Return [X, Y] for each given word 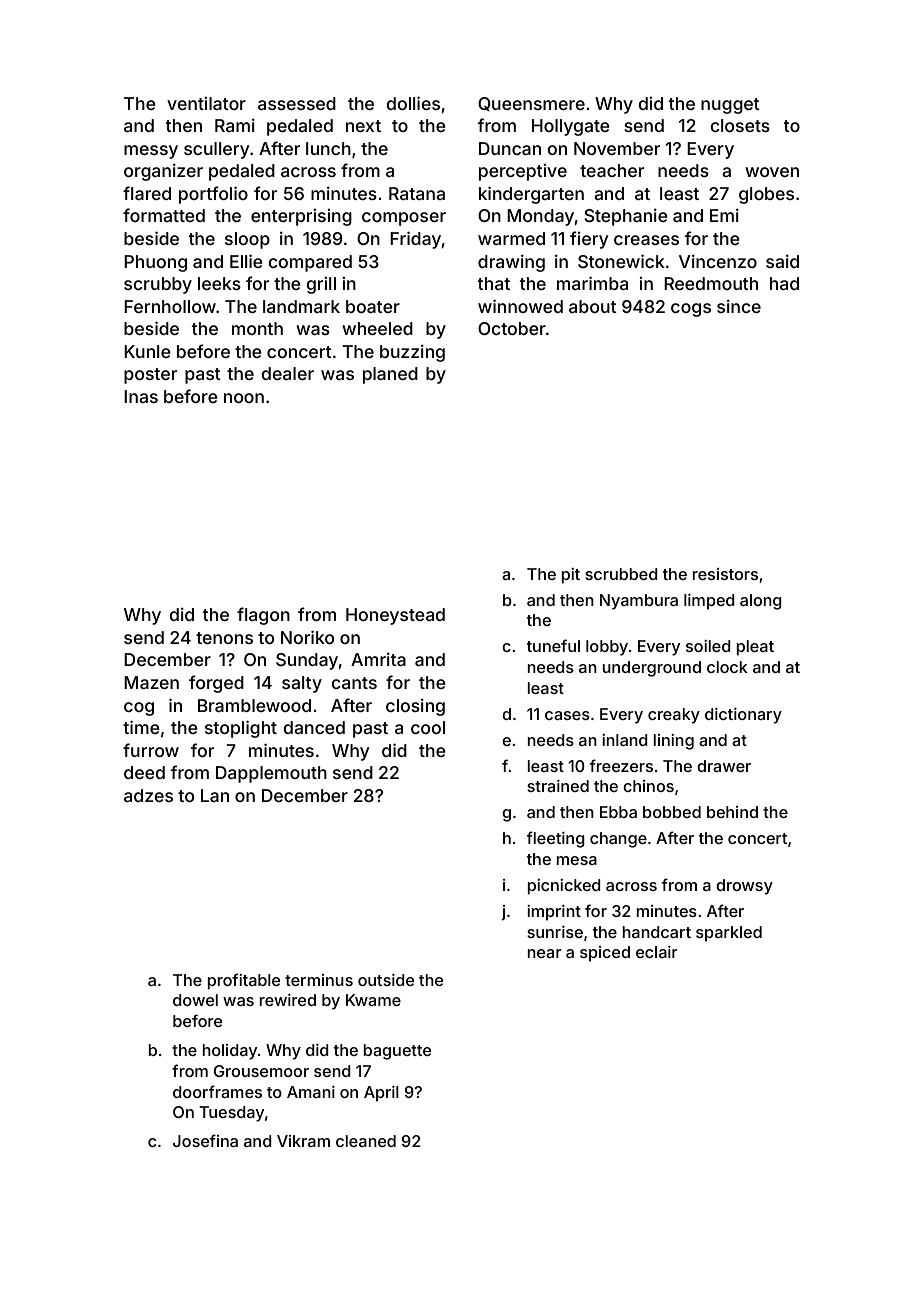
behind [732, 812]
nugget [730, 106]
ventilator [206, 103]
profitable [243, 981]
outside [386, 980]
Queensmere [531, 104]
